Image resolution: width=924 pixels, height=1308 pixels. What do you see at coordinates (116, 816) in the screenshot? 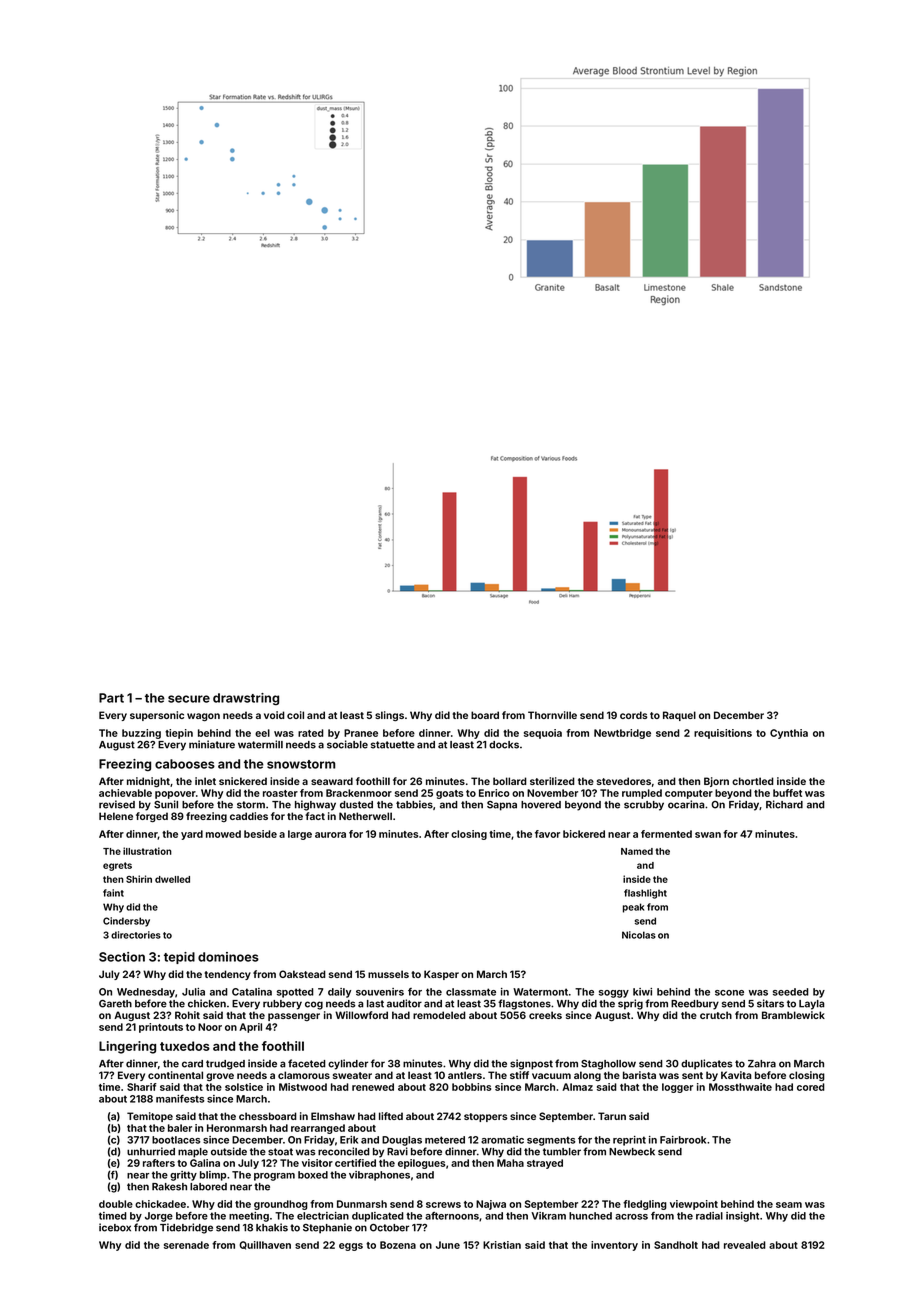
I see `Helene` at bounding box center [116, 816].
